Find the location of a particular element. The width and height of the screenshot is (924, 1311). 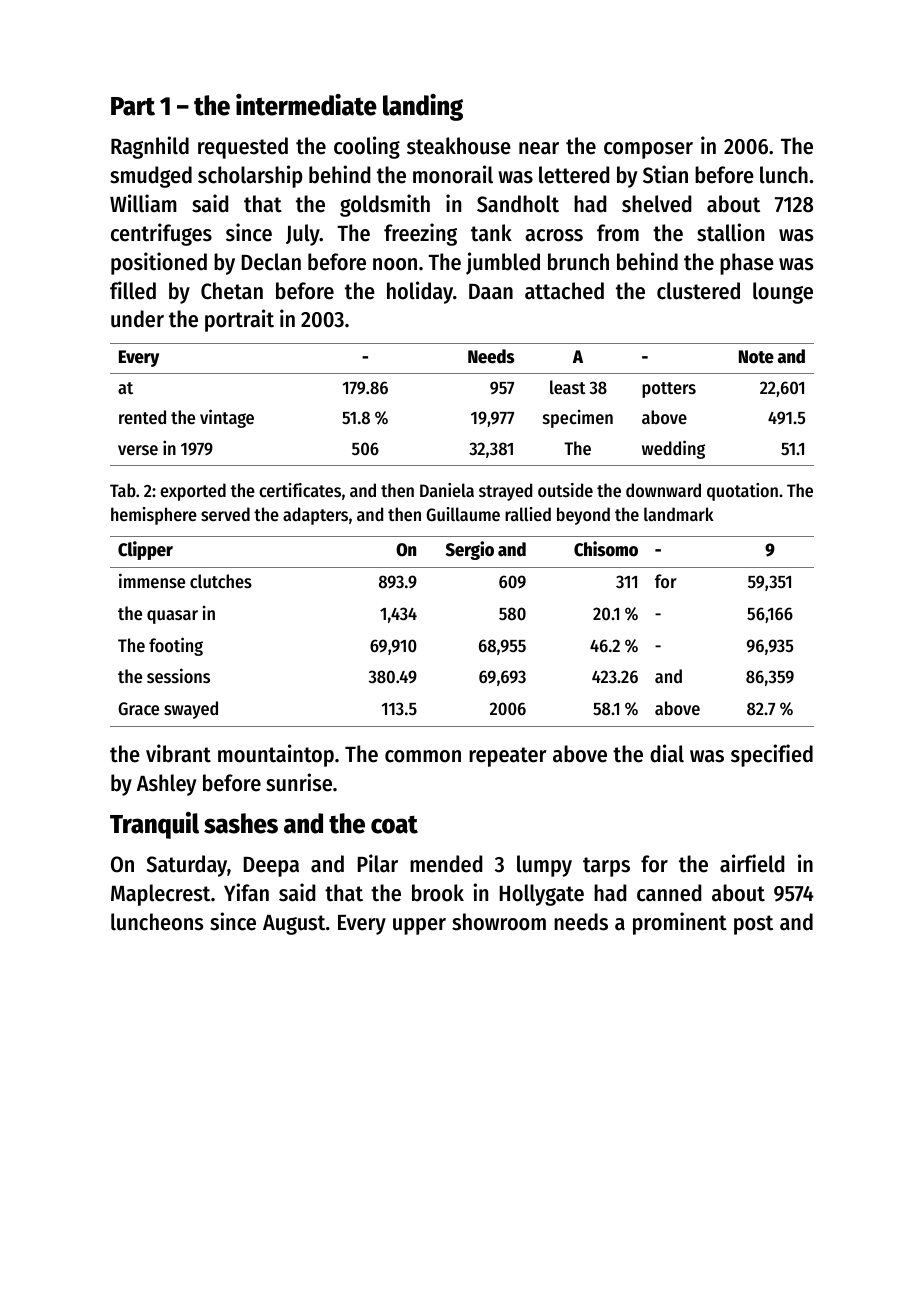

rallied is located at coordinates (528, 514).
